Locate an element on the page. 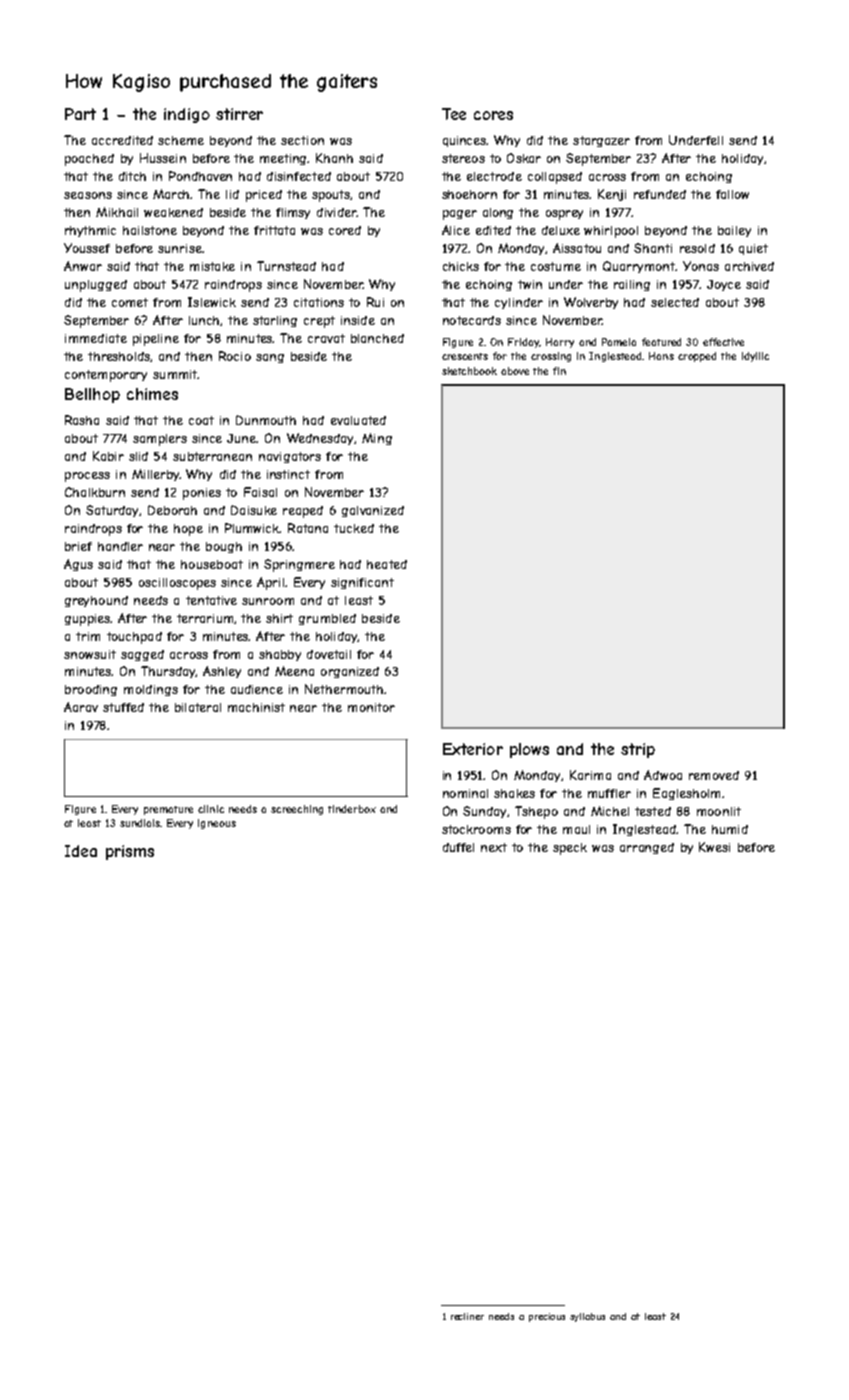 This document has height=1400, width=849. Khanh is located at coordinates (334, 158).
